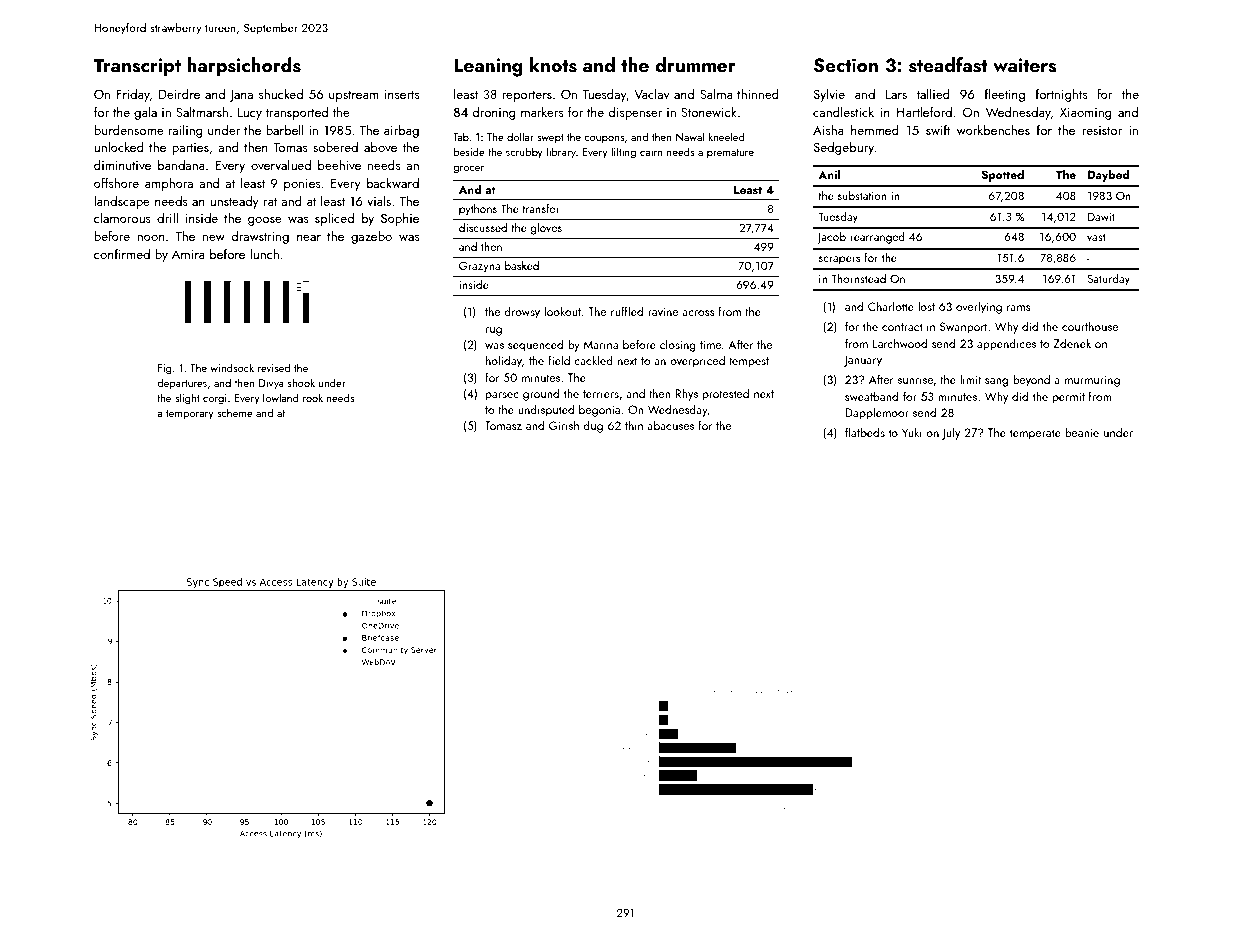 This document has width=1233, height=952. I want to click on Daybed, so click(1108, 175).
